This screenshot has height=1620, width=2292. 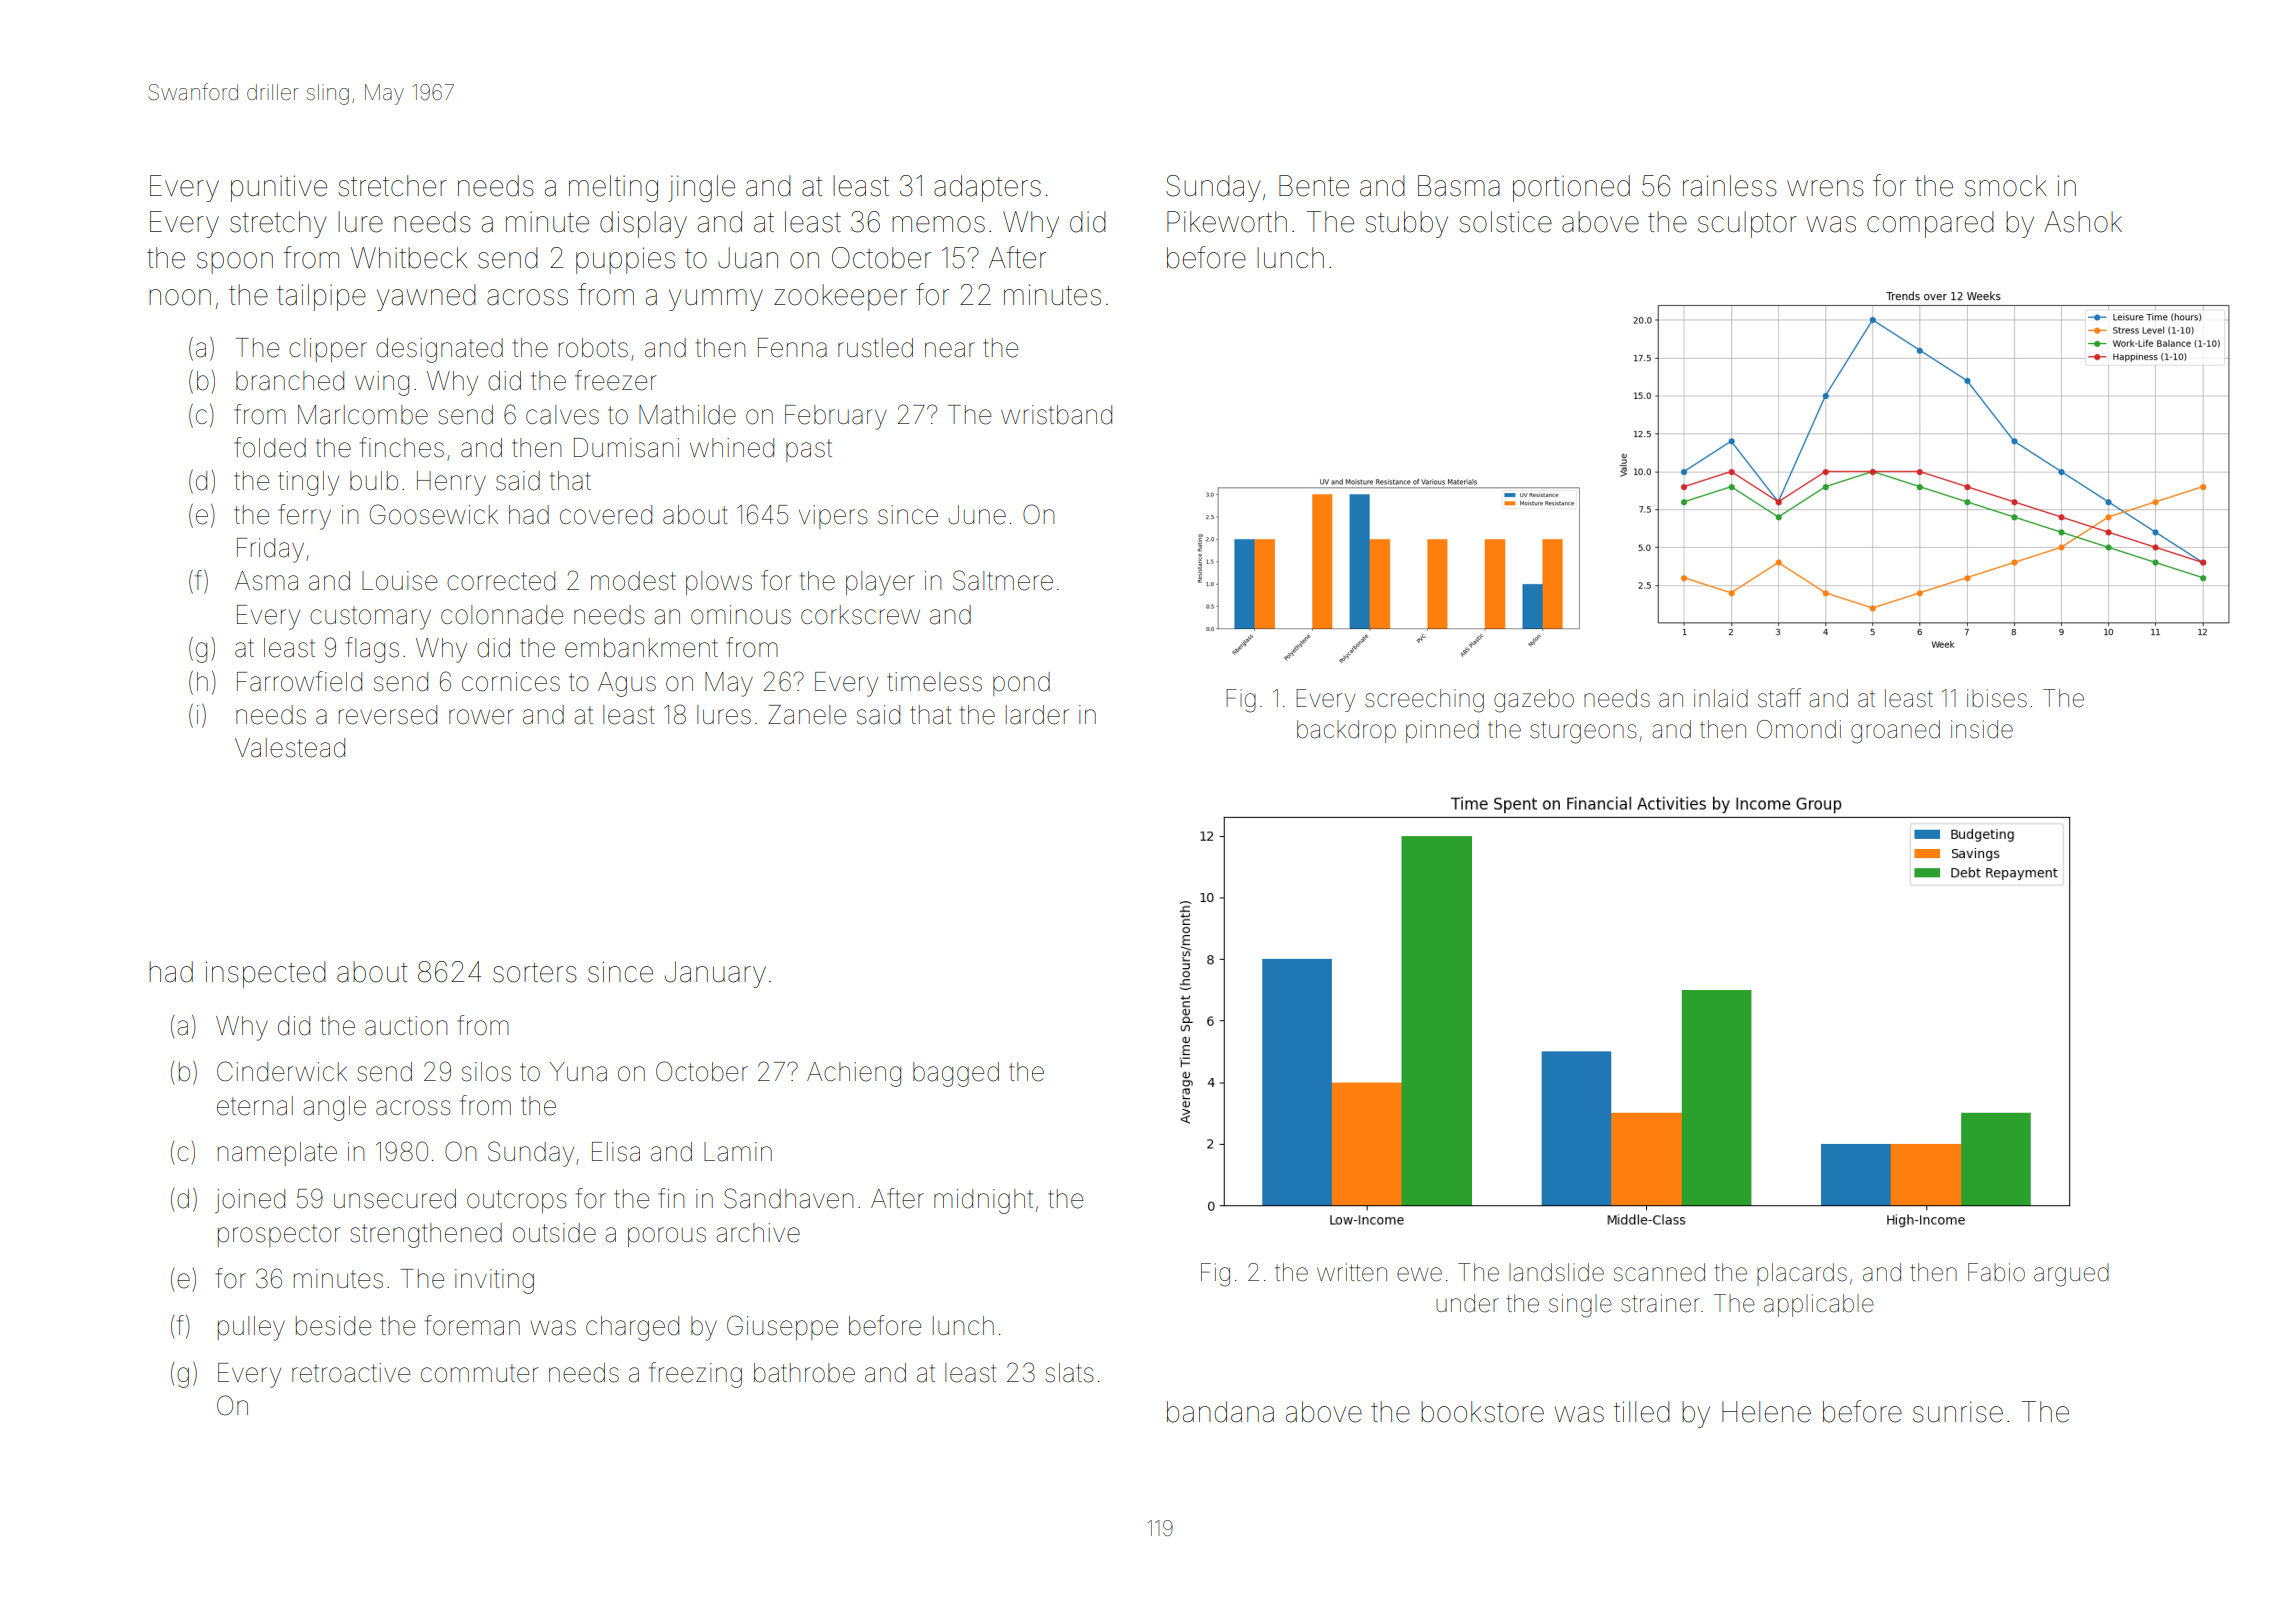 I want to click on bagged, so click(x=956, y=1074).
